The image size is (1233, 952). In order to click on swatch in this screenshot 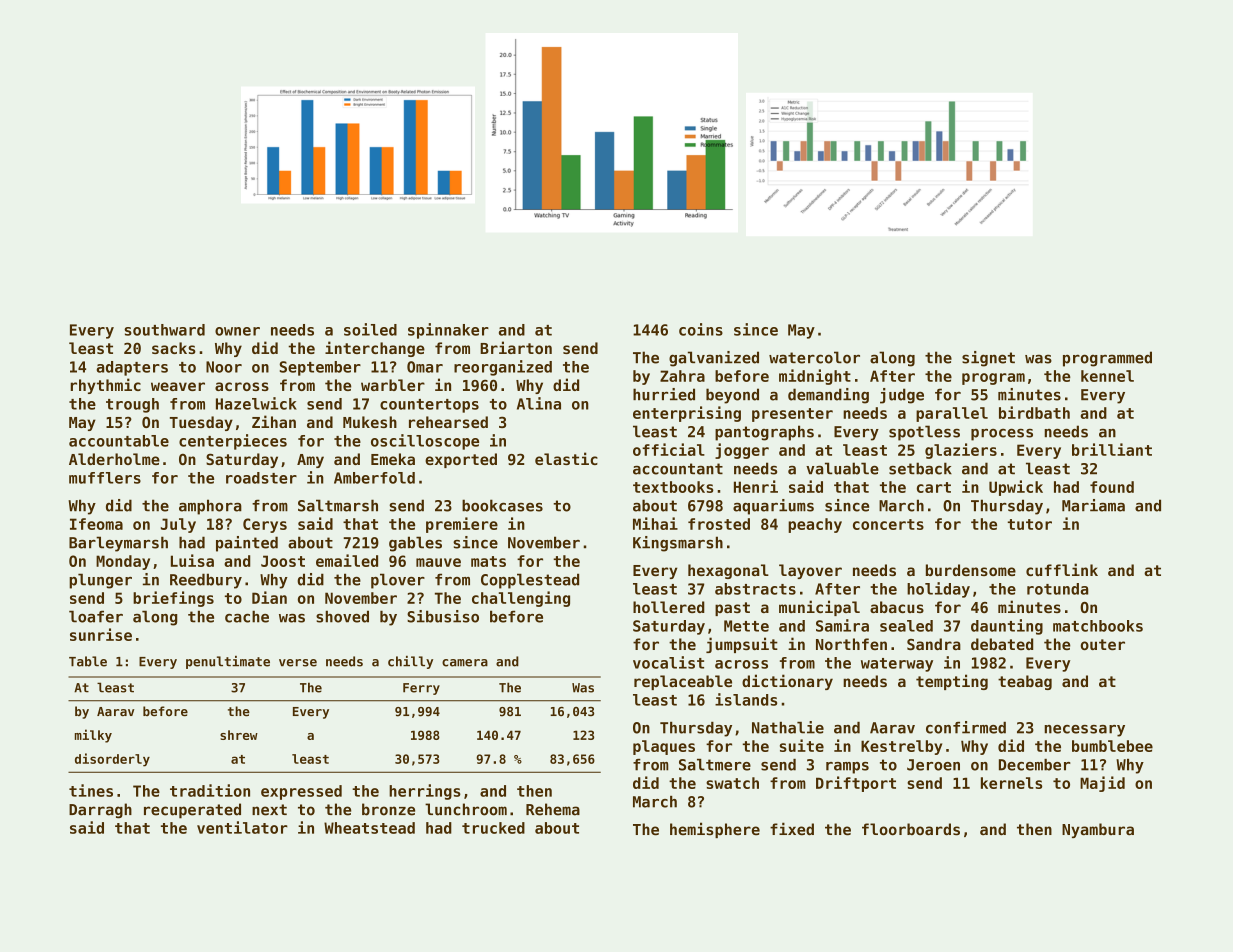, I will do `click(732, 783)`.
